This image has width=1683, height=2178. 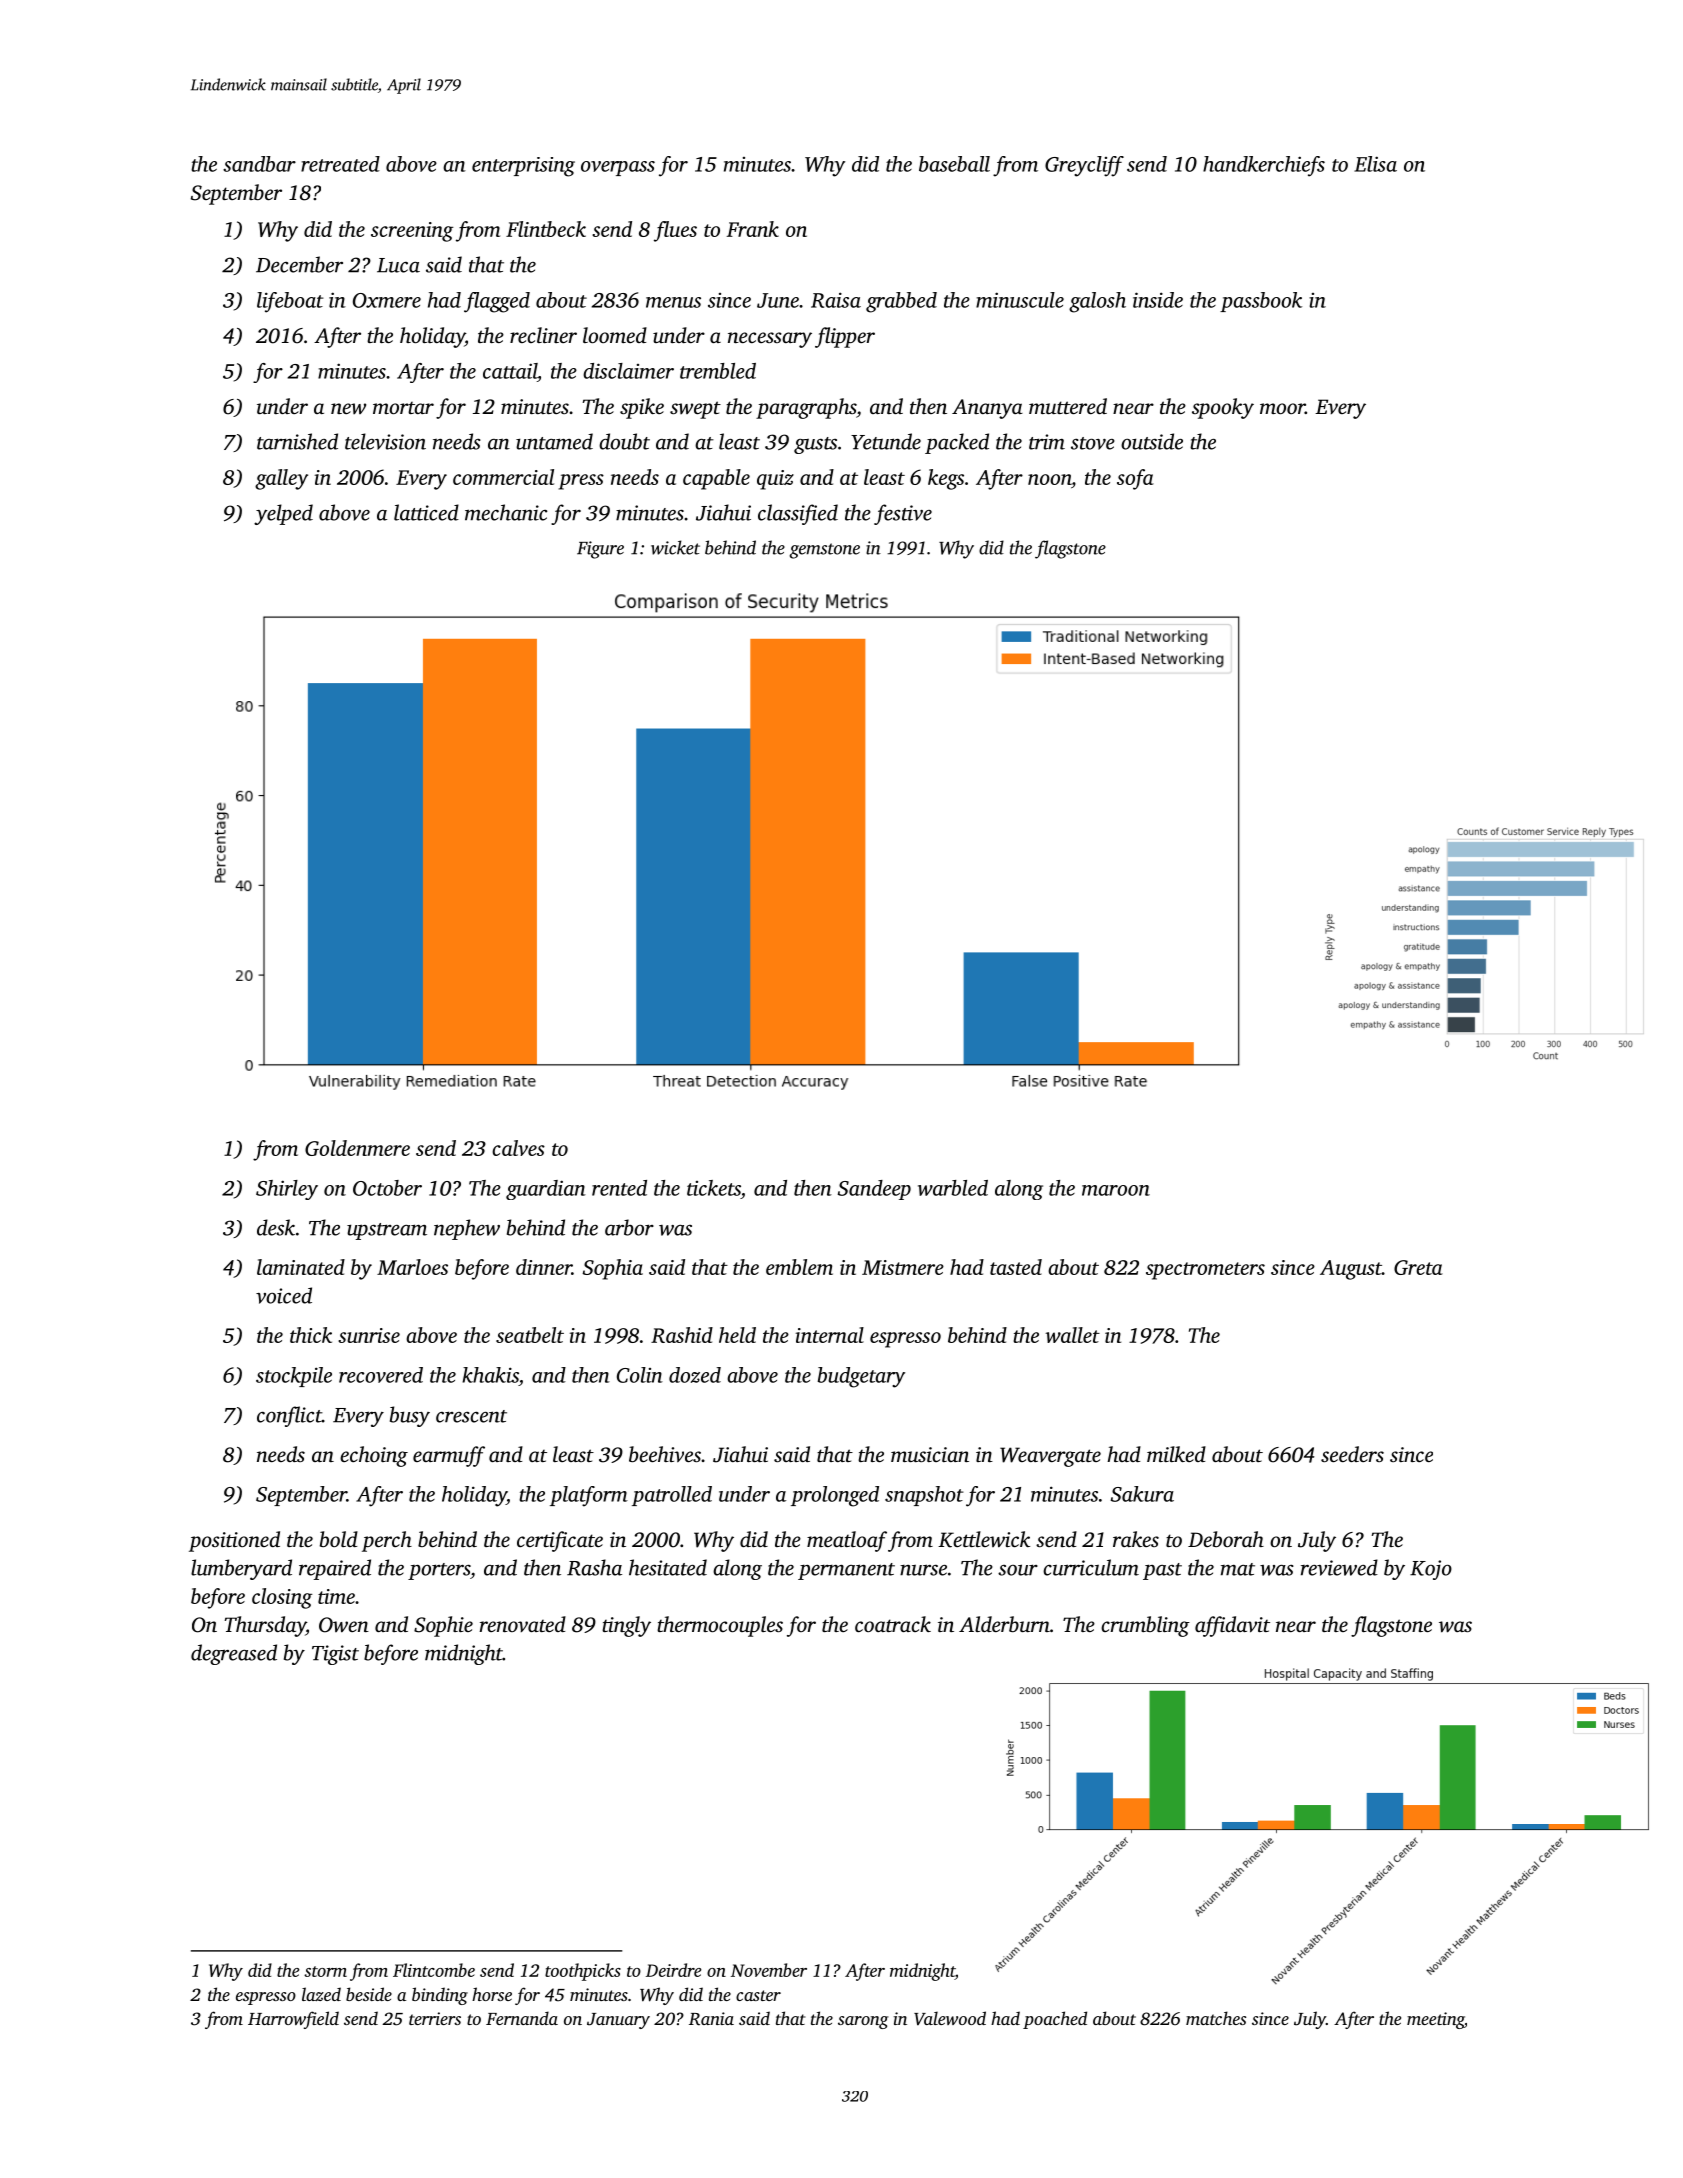 What do you see at coordinates (1282, 408) in the image?
I see `moor` at bounding box center [1282, 408].
